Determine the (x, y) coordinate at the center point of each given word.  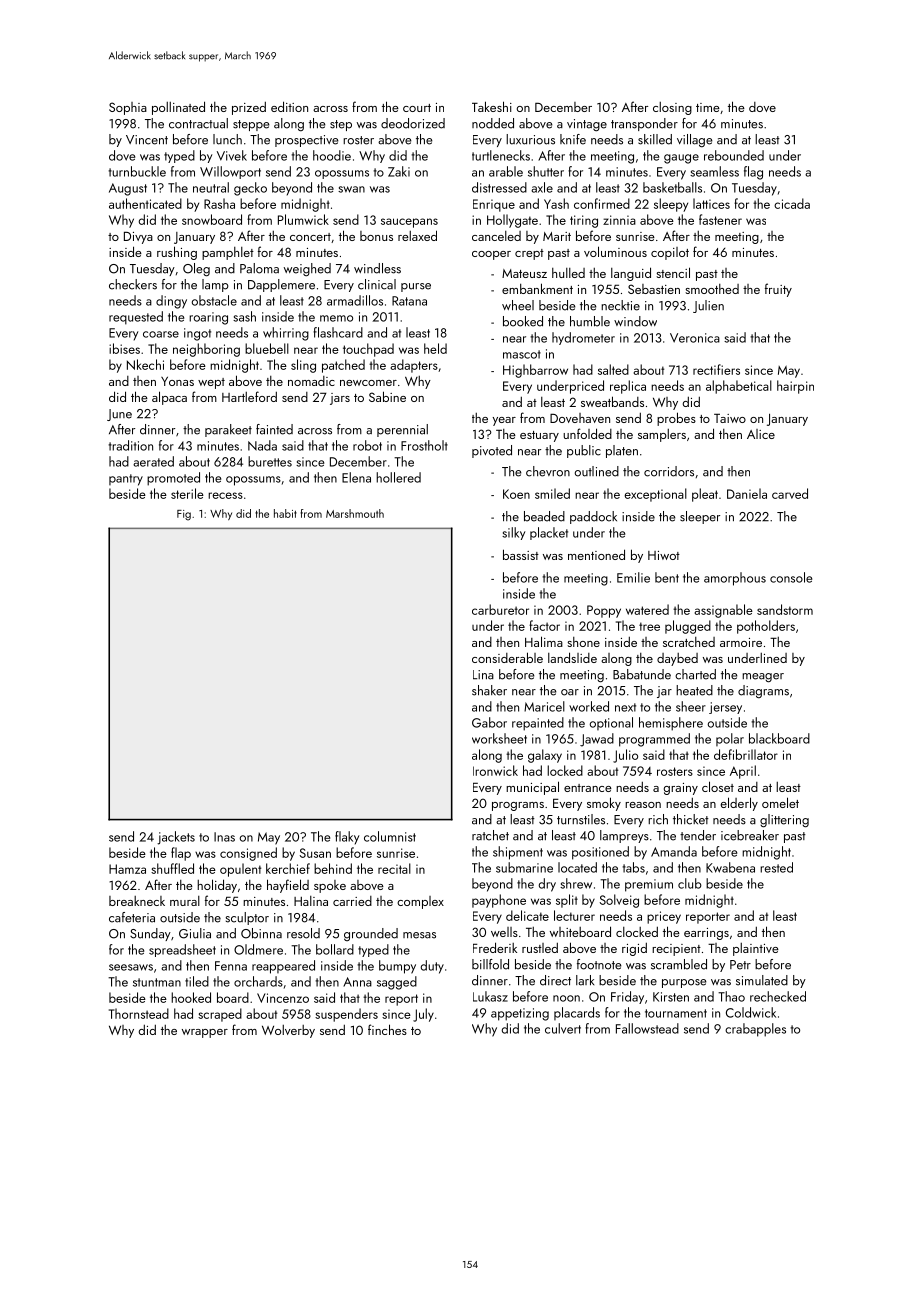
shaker (489, 690)
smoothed (712, 289)
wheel (518, 305)
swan (351, 189)
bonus (376, 236)
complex (420, 902)
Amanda (674, 851)
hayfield (288, 886)
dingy (171, 302)
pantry (126, 480)
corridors (669, 471)
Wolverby (288, 1031)
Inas (224, 837)
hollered (398, 477)
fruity (778, 290)
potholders (766, 627)
